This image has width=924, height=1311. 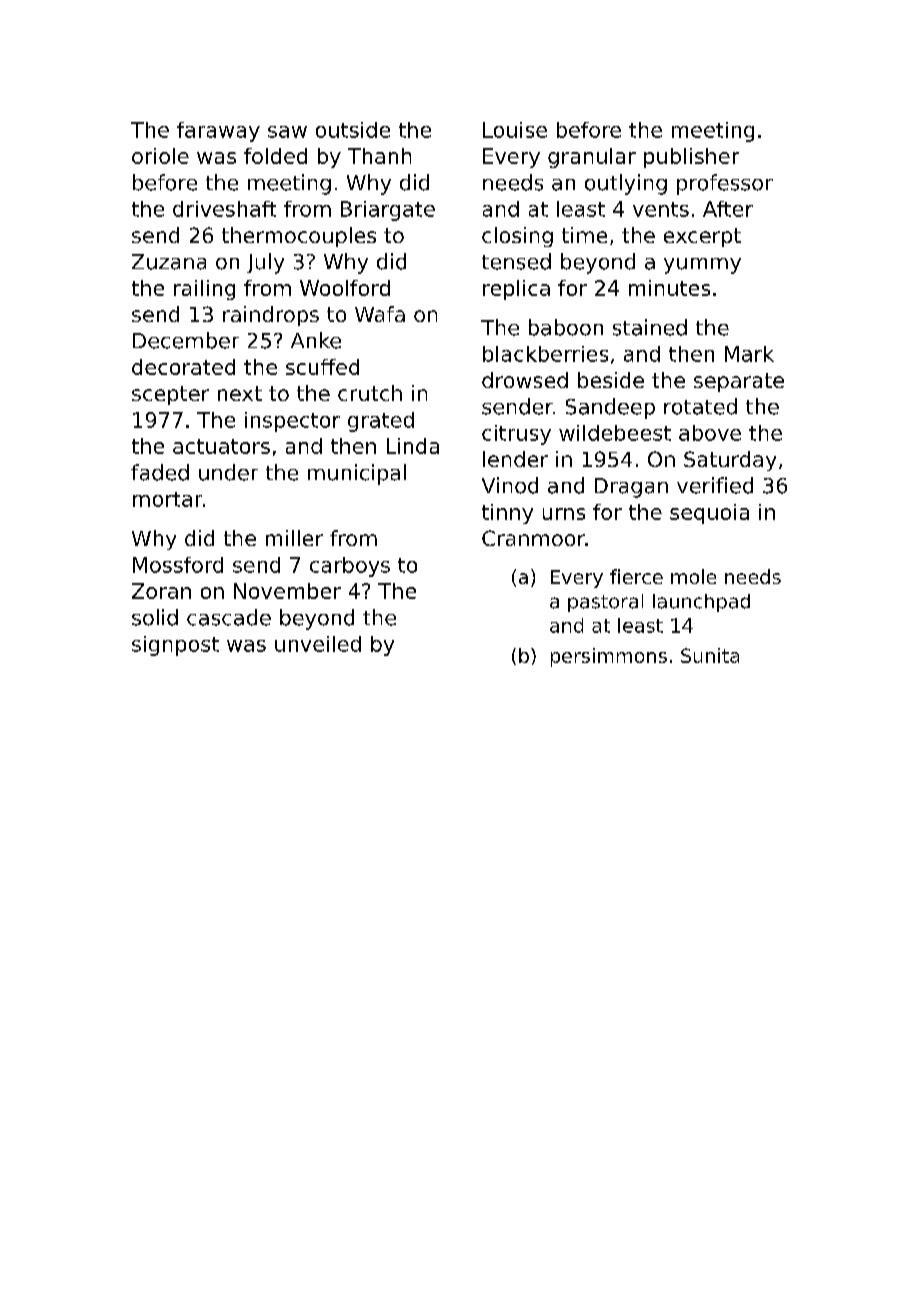 I want to click on Mossford, so click(x=178, y=565).
